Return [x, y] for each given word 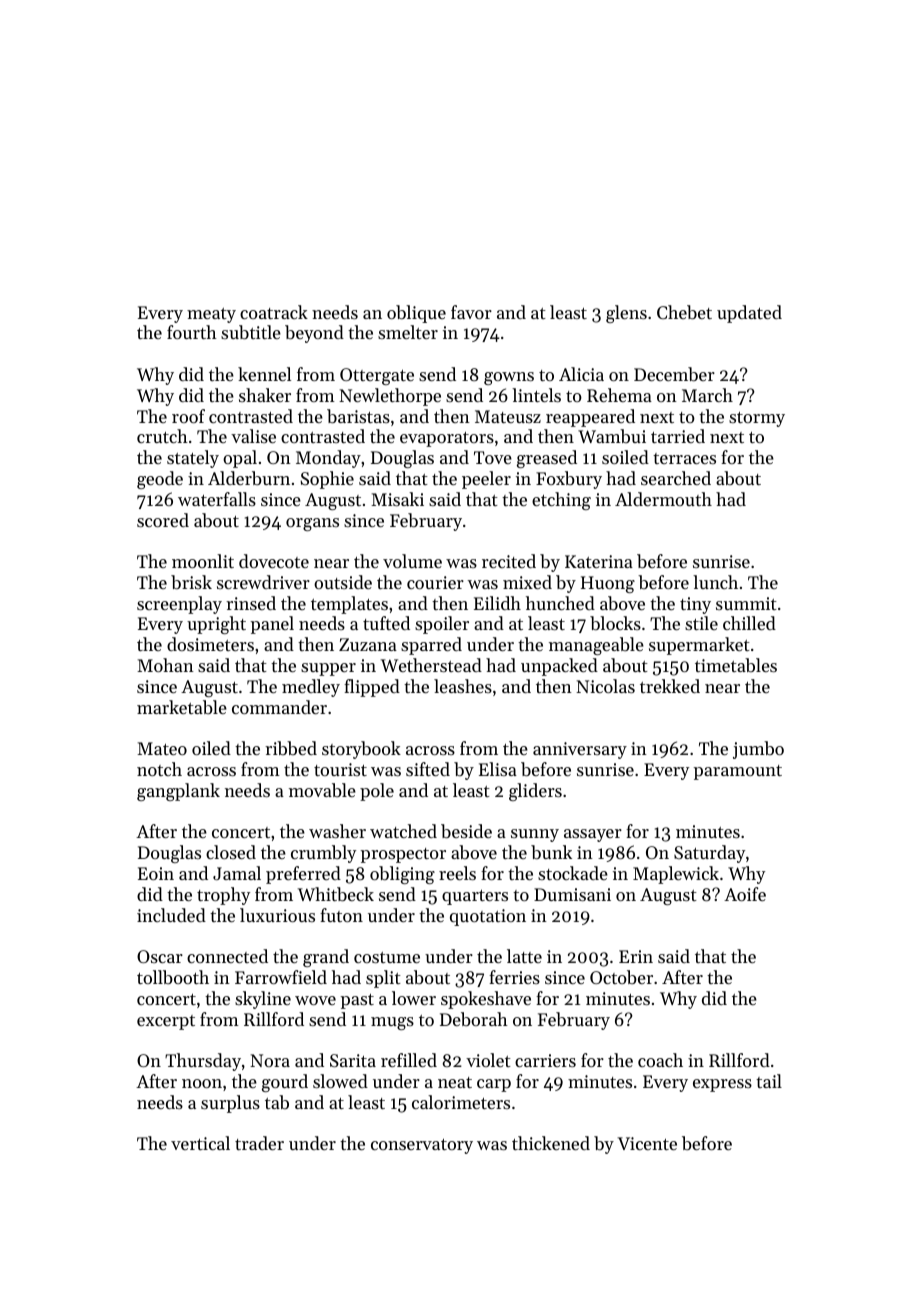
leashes [463, 686]
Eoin [156, 873]
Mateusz [508, 416]
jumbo [758, 750]
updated [749, 314]
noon [202, 1083]
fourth [192, 332]
